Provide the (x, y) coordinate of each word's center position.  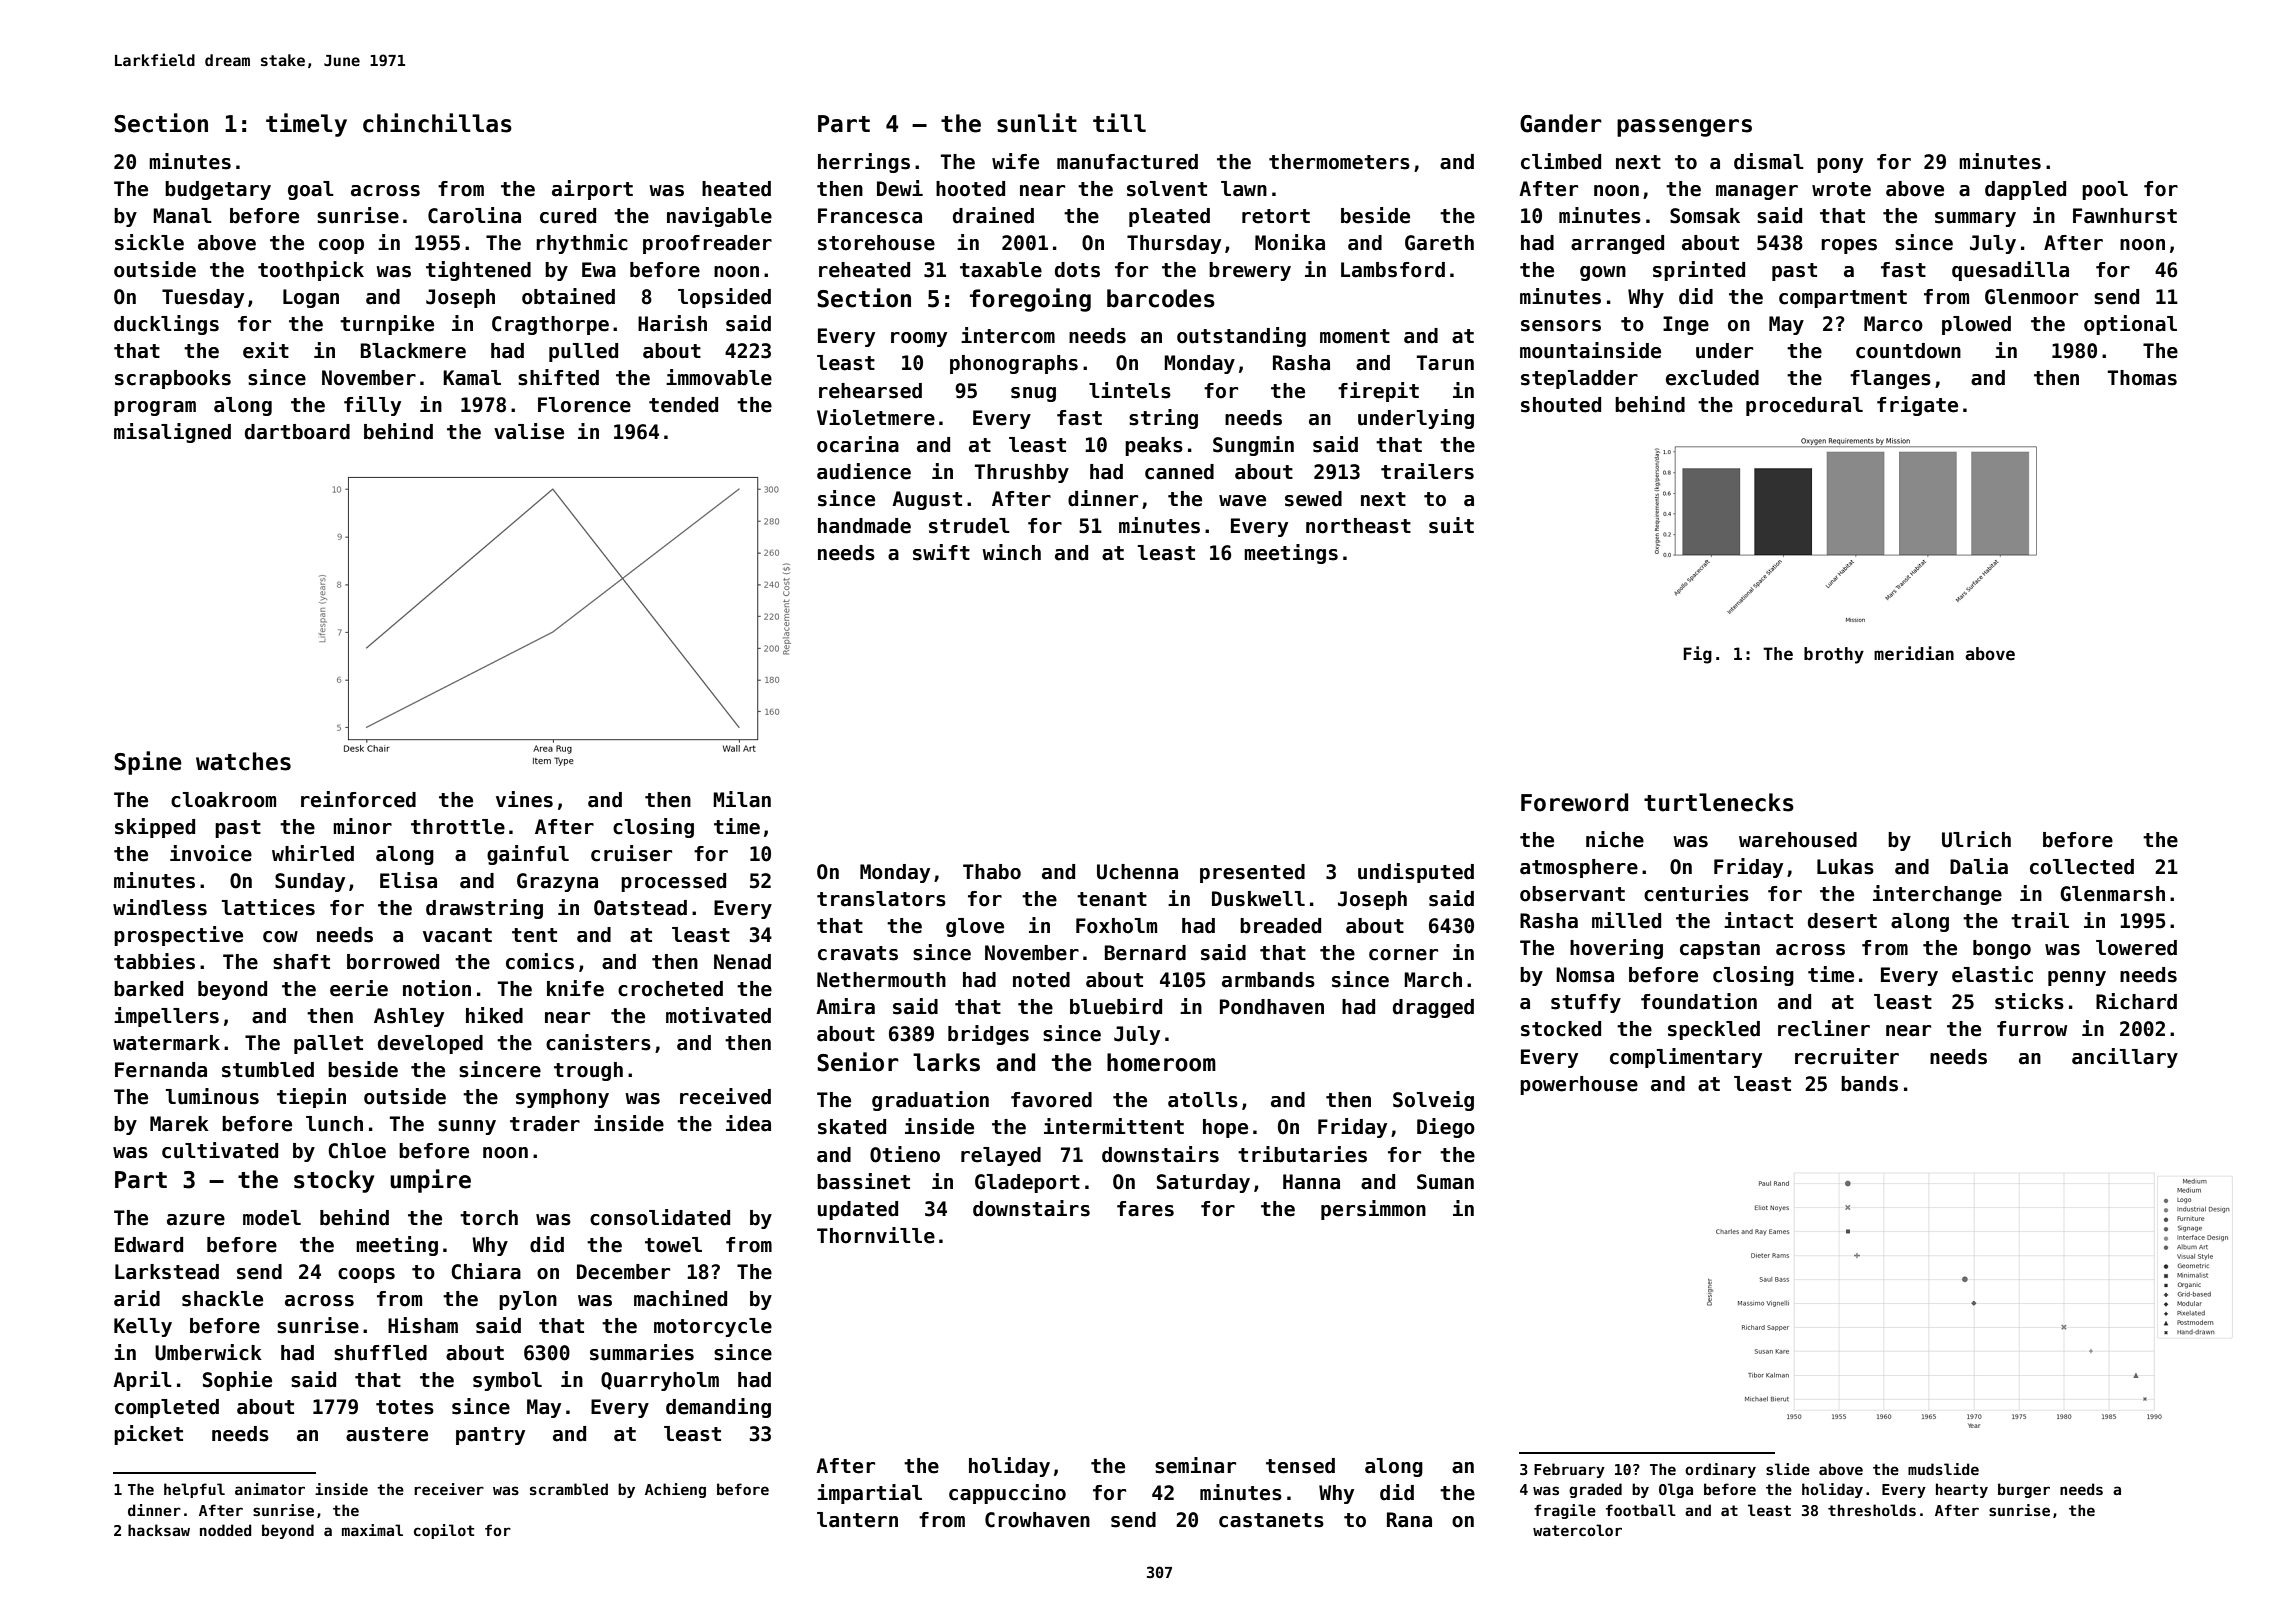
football (1641, 1510)
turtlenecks (1719, 802)
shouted (1561, 405)
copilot (444, 1531)
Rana (1409, 1520)
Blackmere (413, 351)
